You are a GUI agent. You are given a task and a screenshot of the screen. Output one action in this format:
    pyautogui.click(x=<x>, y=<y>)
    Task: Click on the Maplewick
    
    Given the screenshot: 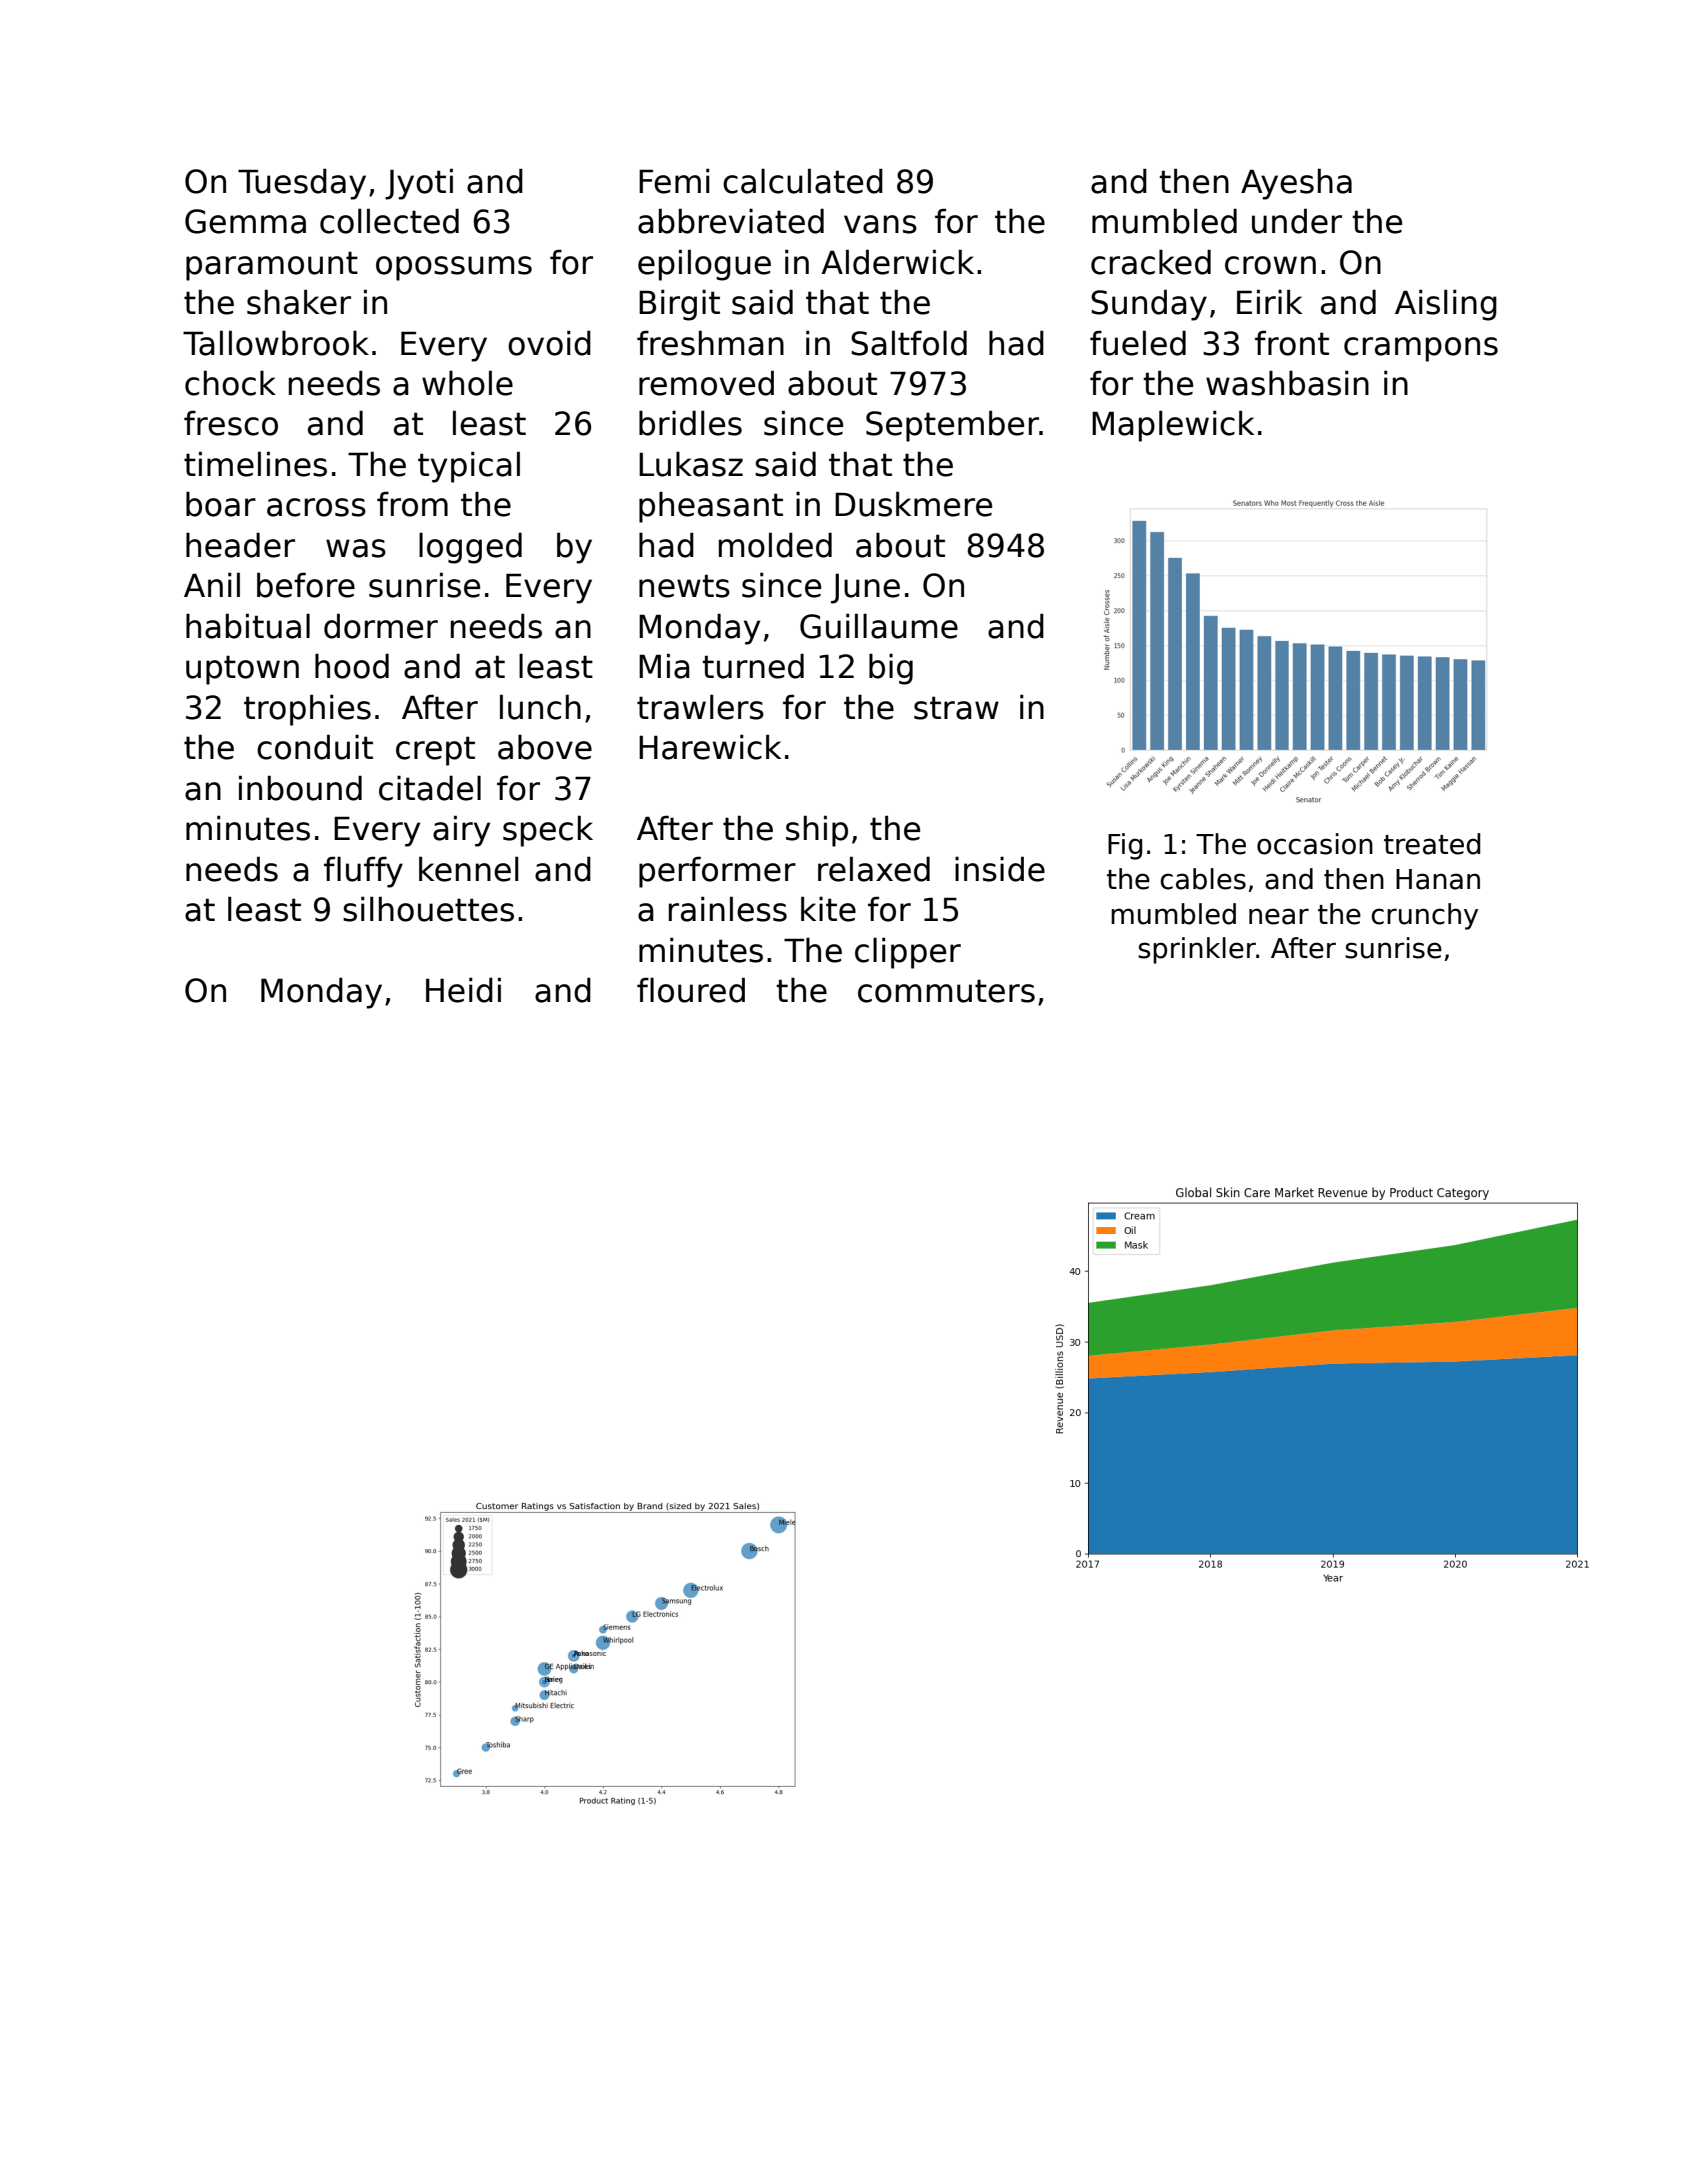 What is the action you would take?
    pyautogui.click(x=1173, y=426)
